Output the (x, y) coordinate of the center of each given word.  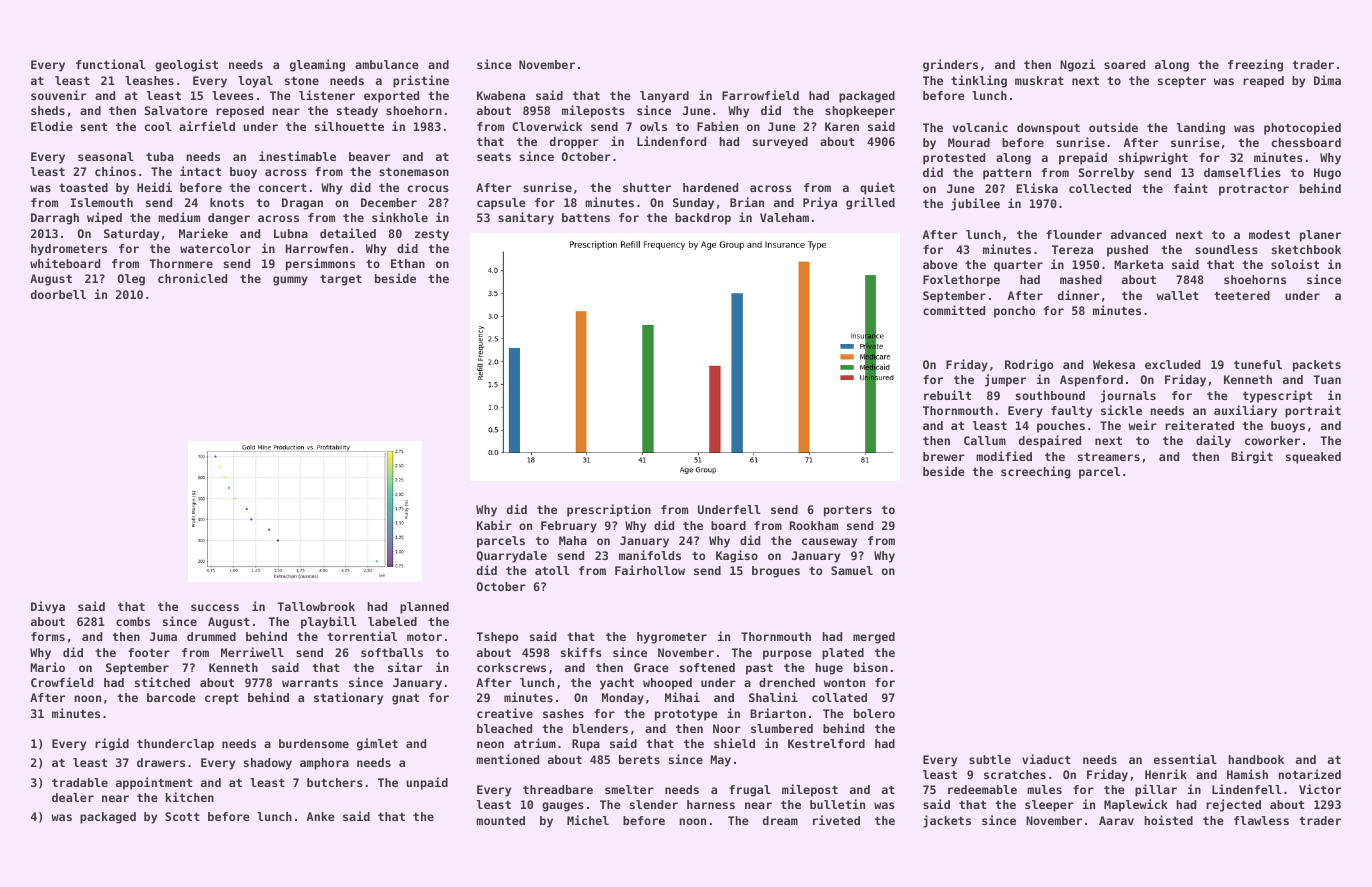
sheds (48, 110)
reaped (1263, 82)
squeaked (1313, 458)
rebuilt (947, 395)
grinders (950, 65)
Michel (588, 820)
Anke (321, 816)
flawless (1261, 820)
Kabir (494, 525)
